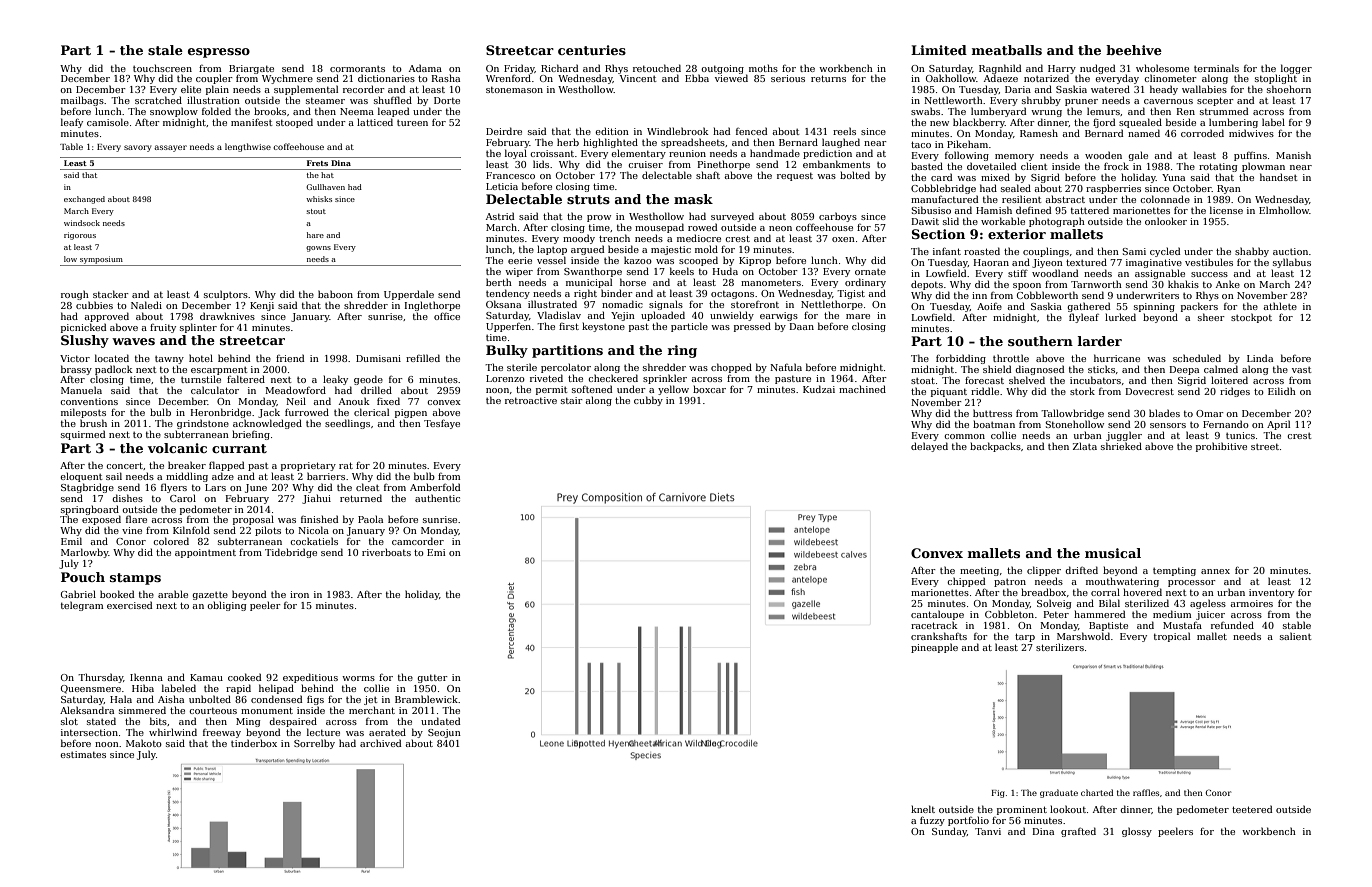 The width and height of the document is (1372, 887). Describe the element at coordinates (1085, 446) in the document. I see `Zlata` at that location.
